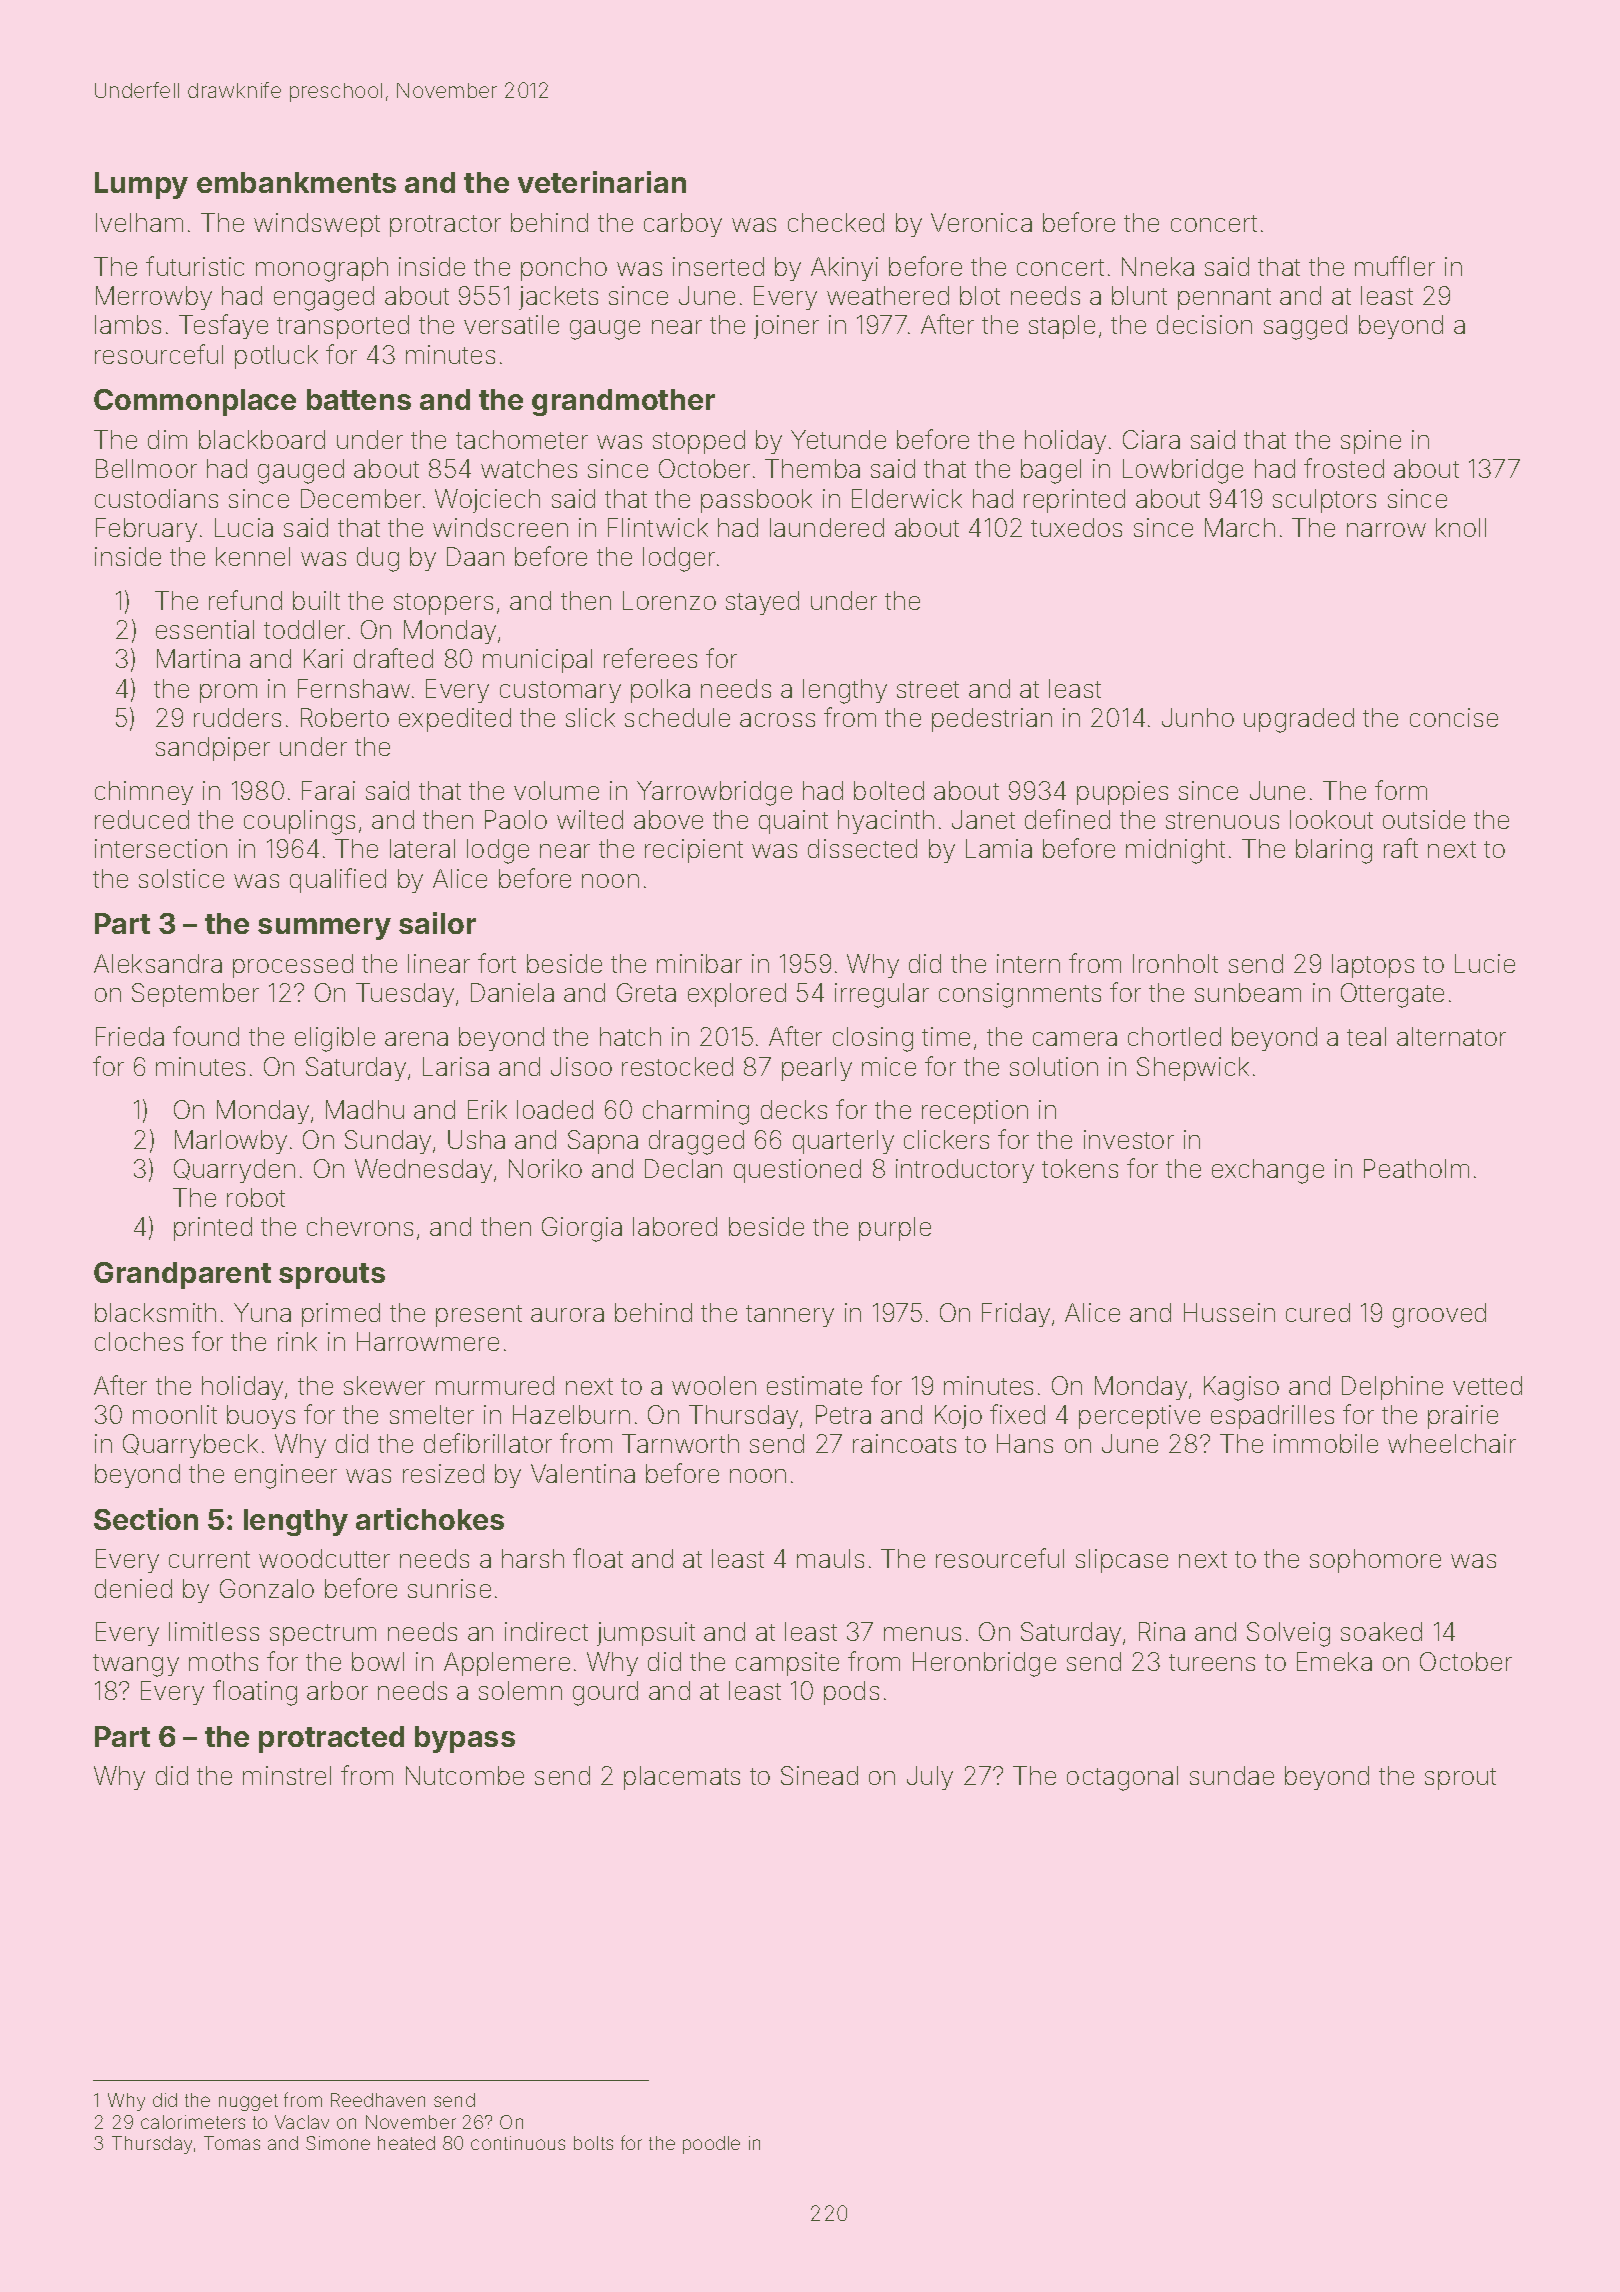 The height and width of the image is (2292, 1620). I want to click on Larisa, so click(456, 1066).
